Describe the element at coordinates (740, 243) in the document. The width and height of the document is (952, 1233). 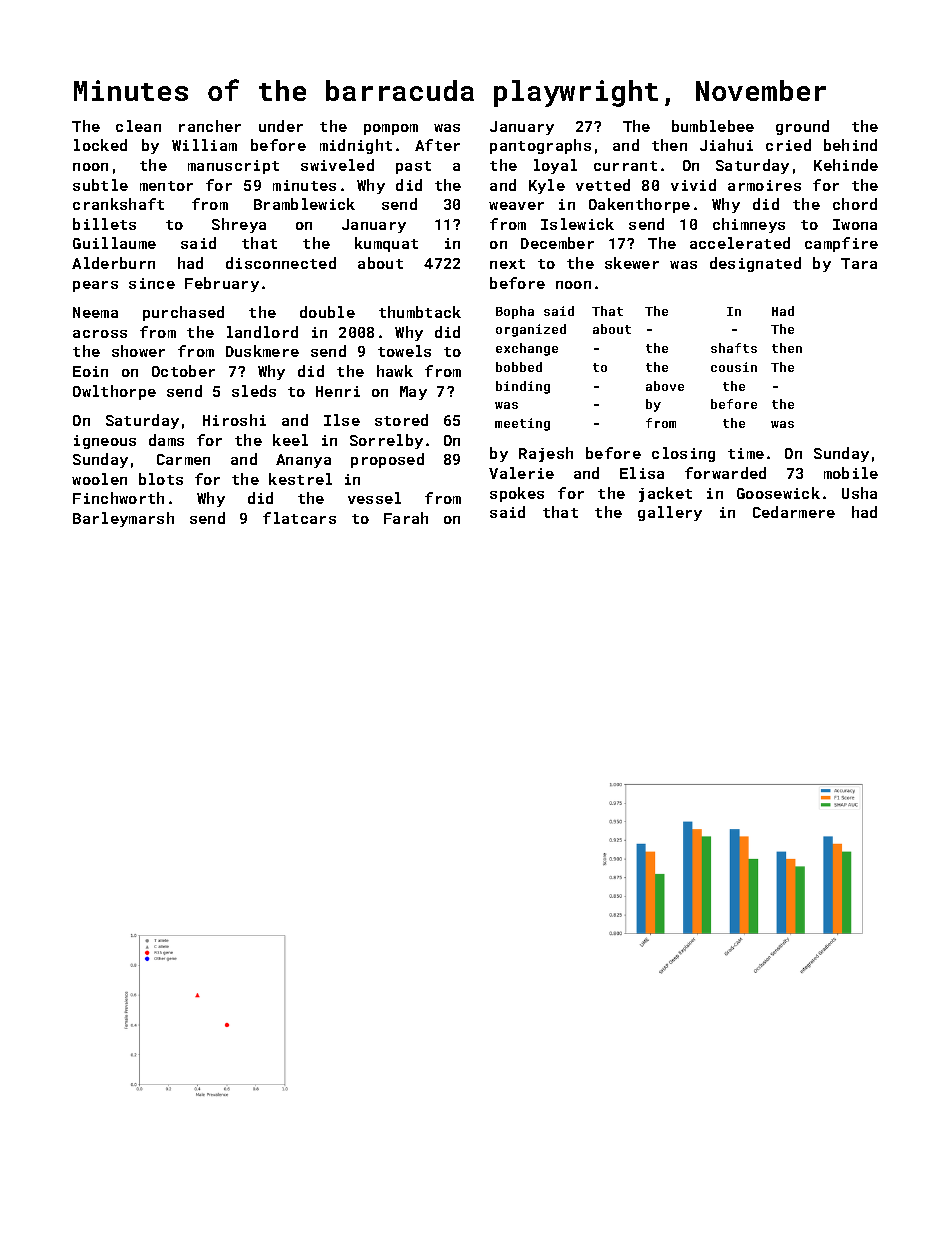
I see `accelerated` at that location.
